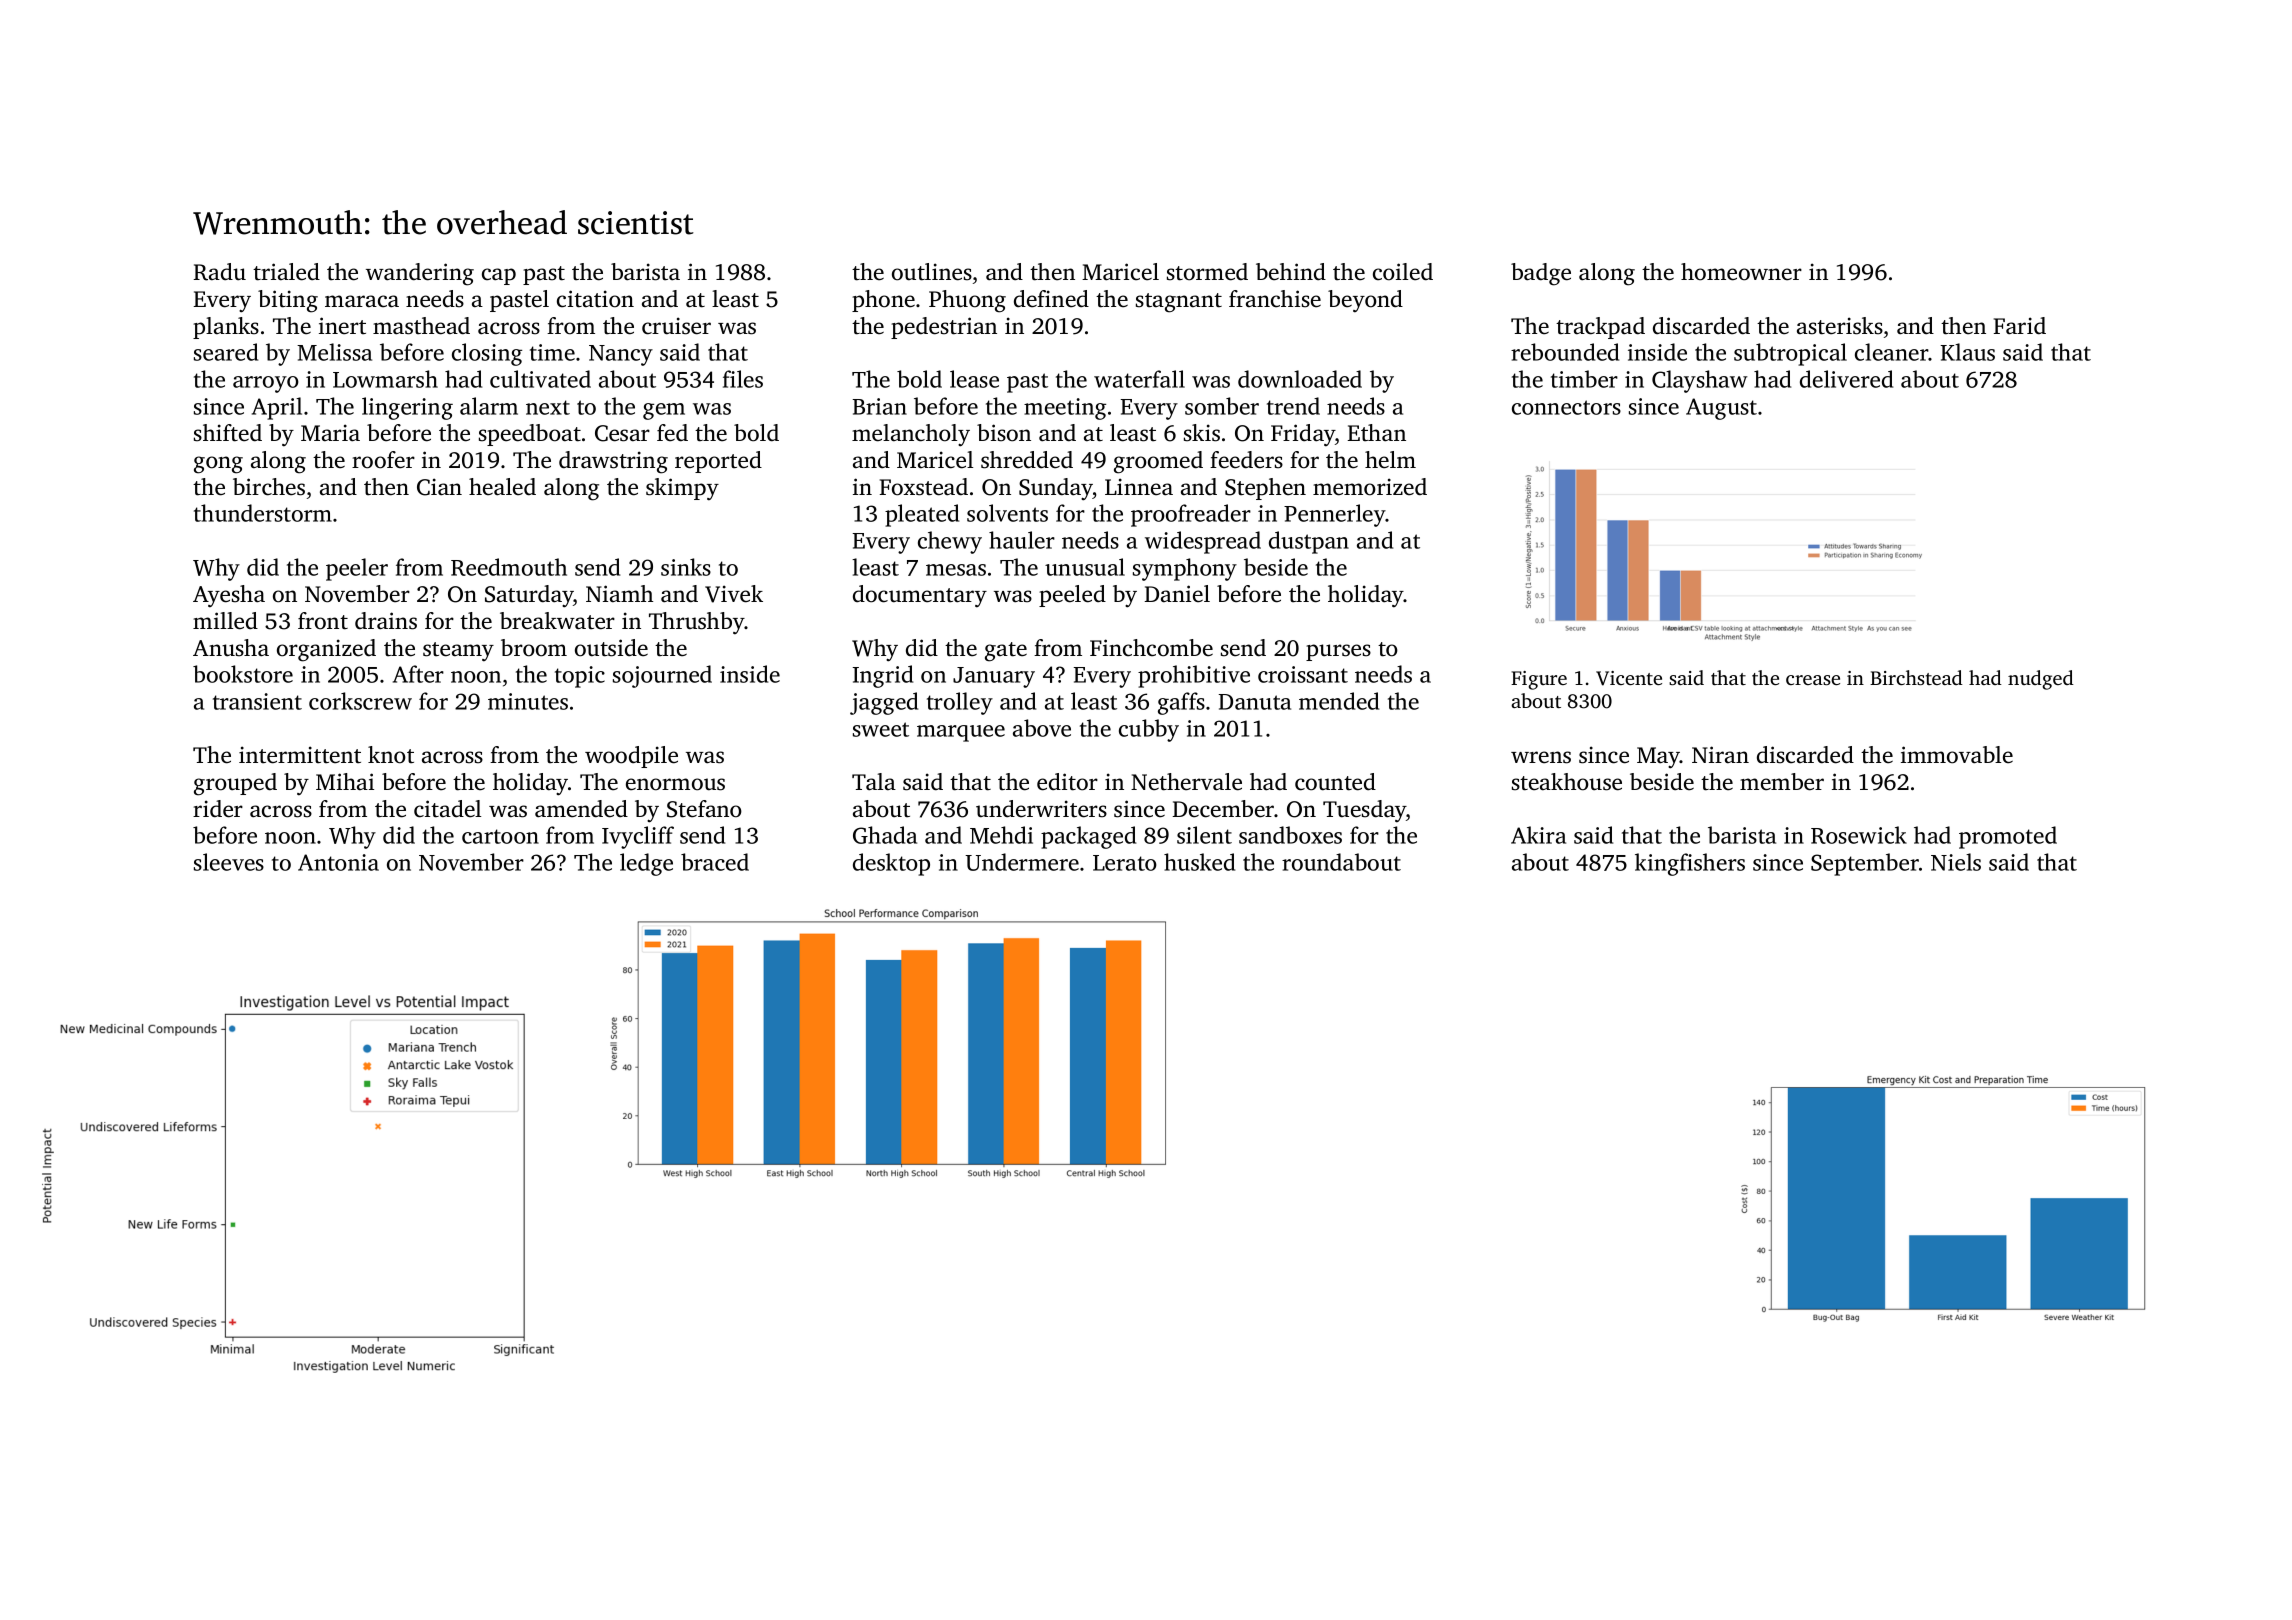 This page has height=1620, width=2292. What do you see at coordinates (704, 809) in the page?
I see `Stefano` at bounding box center [704, 809].
